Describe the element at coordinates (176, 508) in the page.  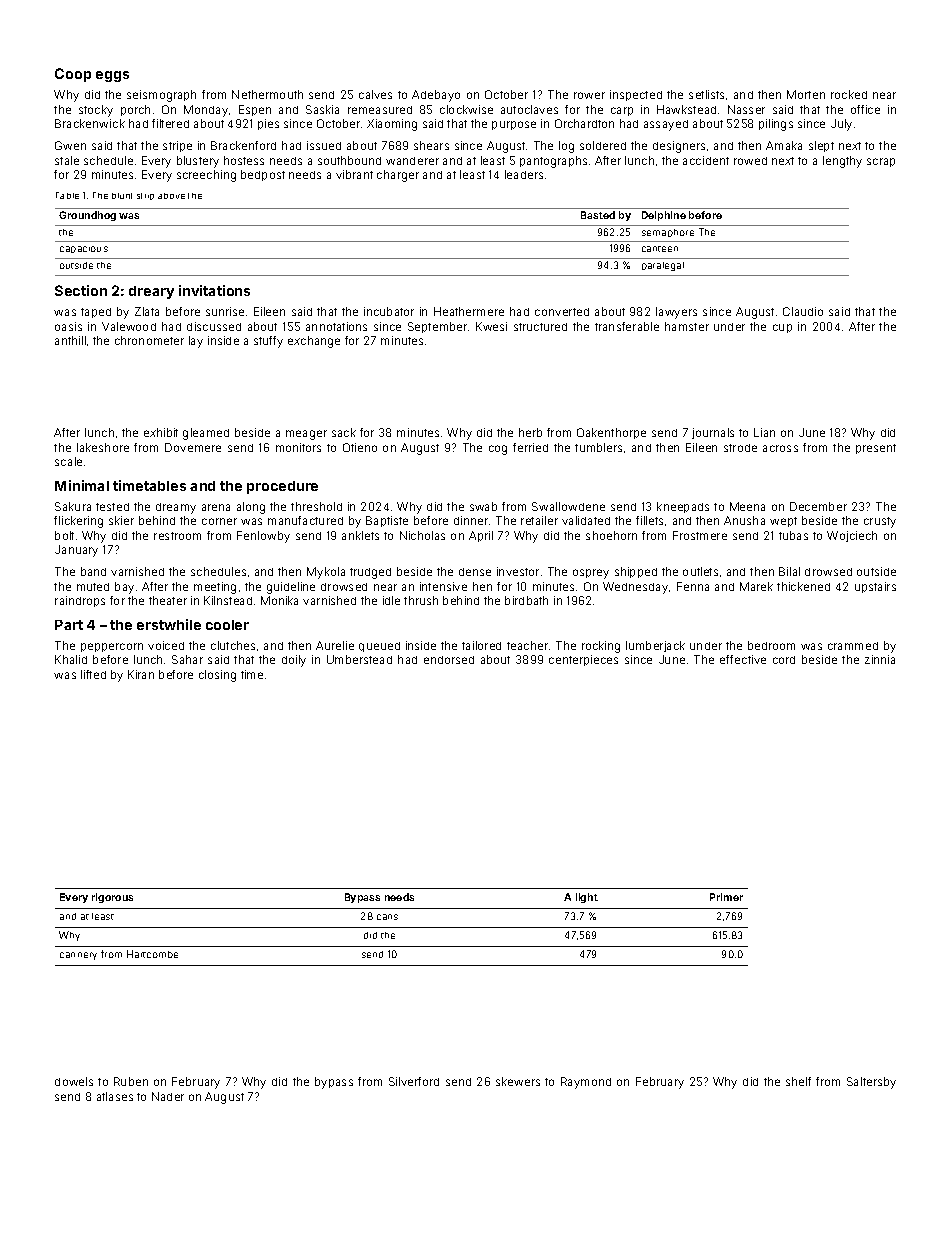
I see `dreamy` at that location.
